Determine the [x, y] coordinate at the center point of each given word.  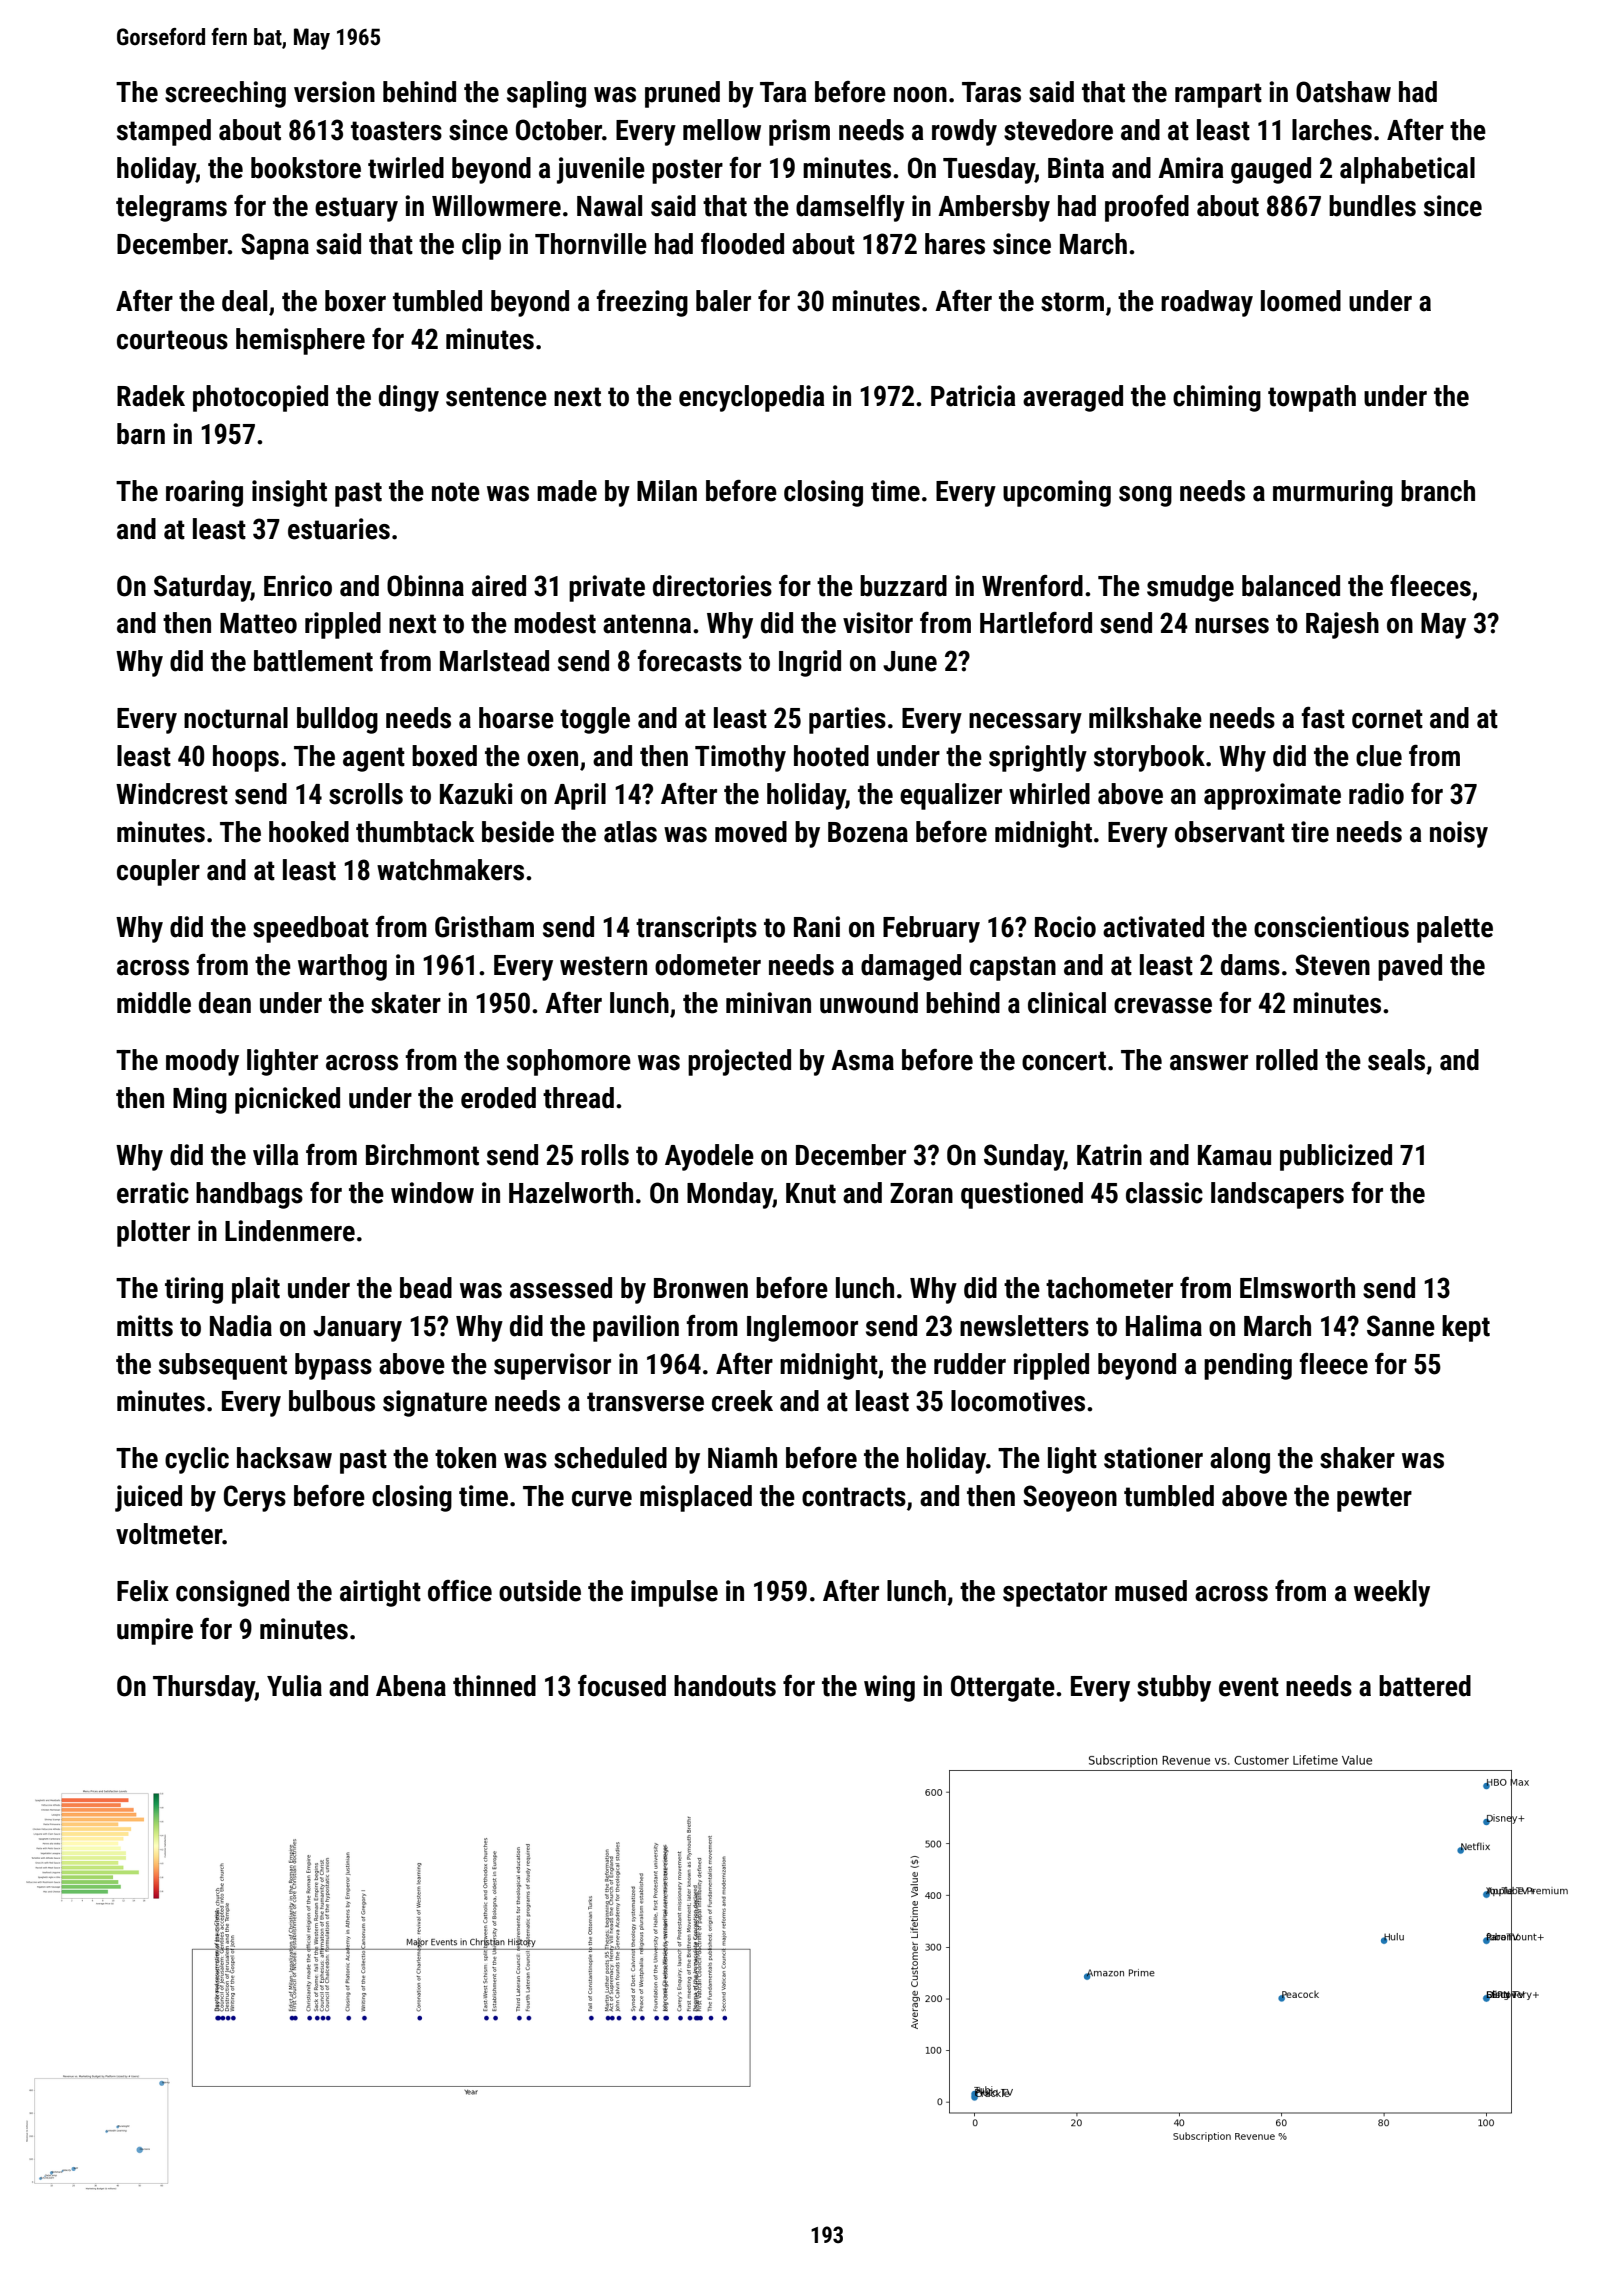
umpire [155, 1631]
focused [622, 1686]
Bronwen [701, 1288]
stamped [164, 132]
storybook [1149, 758]
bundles [1372, 206]
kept [1466, 1328]
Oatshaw [1343, 92]
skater [406, 1003]
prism [799, 132]
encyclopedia [752, 398]
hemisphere [300, 341]
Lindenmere [290, 1231]
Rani [817, 927]
